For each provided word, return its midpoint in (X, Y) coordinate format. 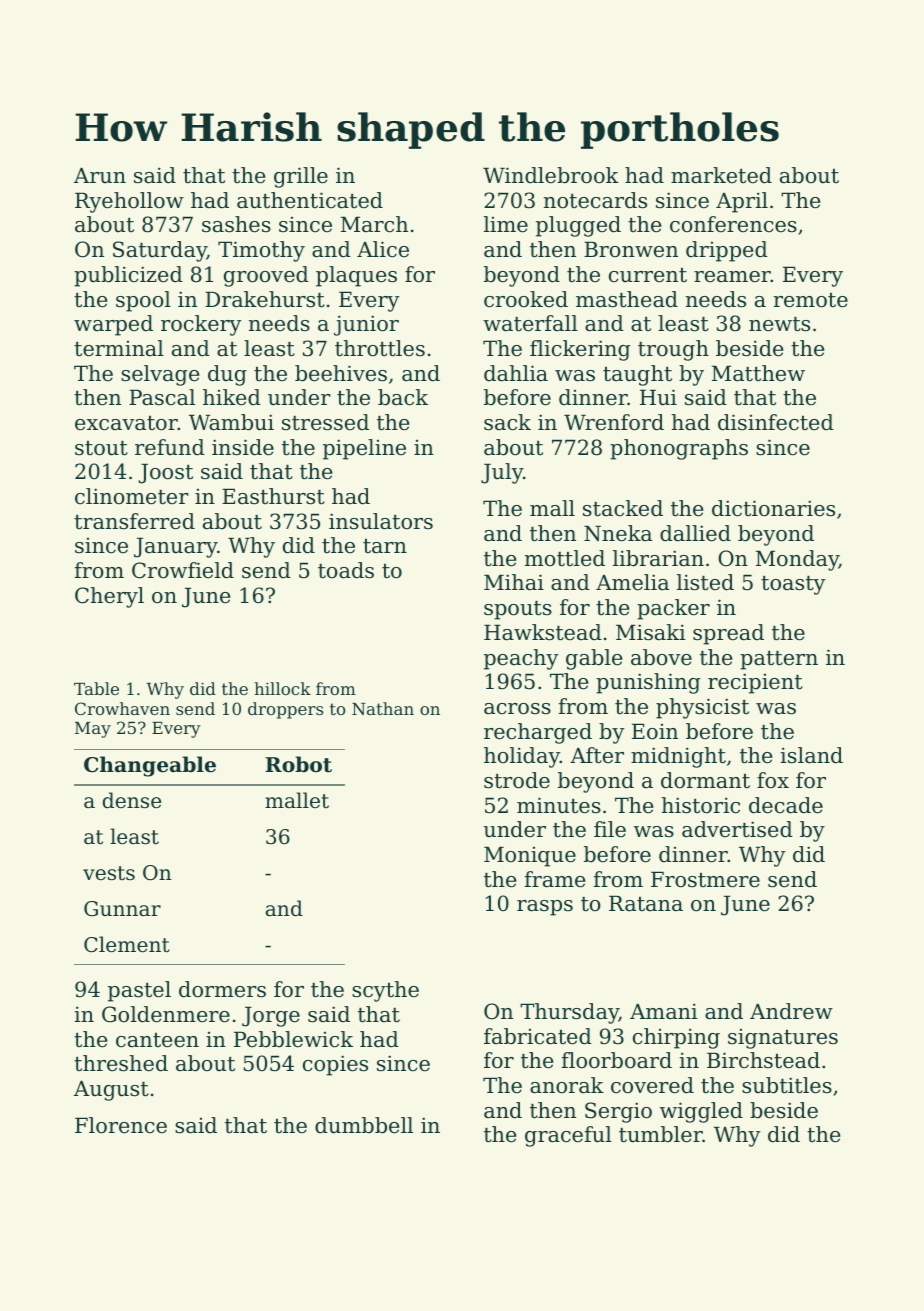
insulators (381, 521)
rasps (545, 908)
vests (109, 873)
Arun (100, 175)
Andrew (791, 1011)
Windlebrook (551, 175)
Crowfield (183, 570)
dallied (695, 533)
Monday (797, 560)
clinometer (132, 496)
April (742, 202)
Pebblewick (293, 1039)
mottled (565, 558)
